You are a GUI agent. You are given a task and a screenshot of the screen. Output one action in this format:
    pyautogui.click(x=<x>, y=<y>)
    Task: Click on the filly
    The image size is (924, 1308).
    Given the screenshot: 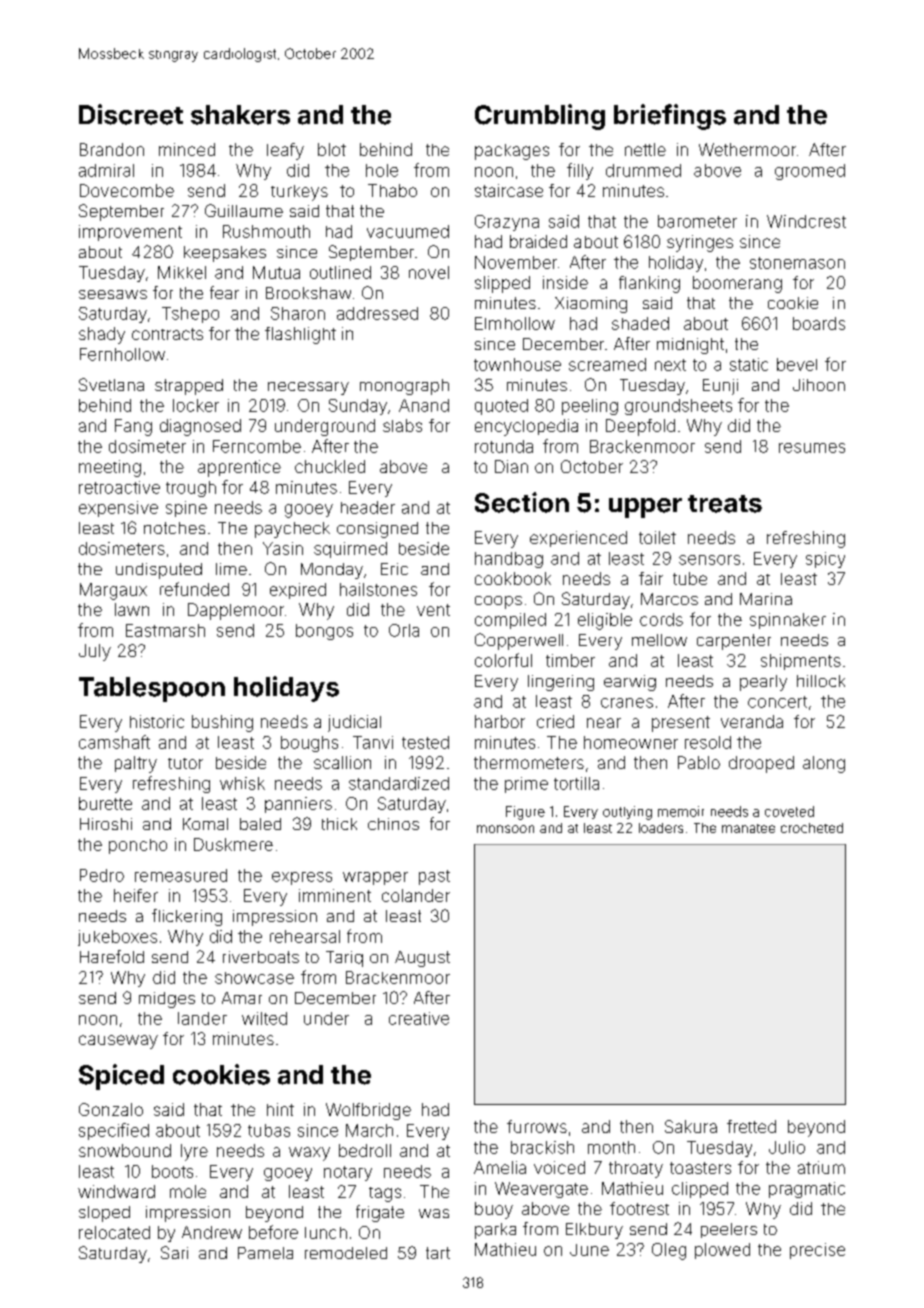 What is the action you would take?
    pyautogui.click(x=580, y=171)
